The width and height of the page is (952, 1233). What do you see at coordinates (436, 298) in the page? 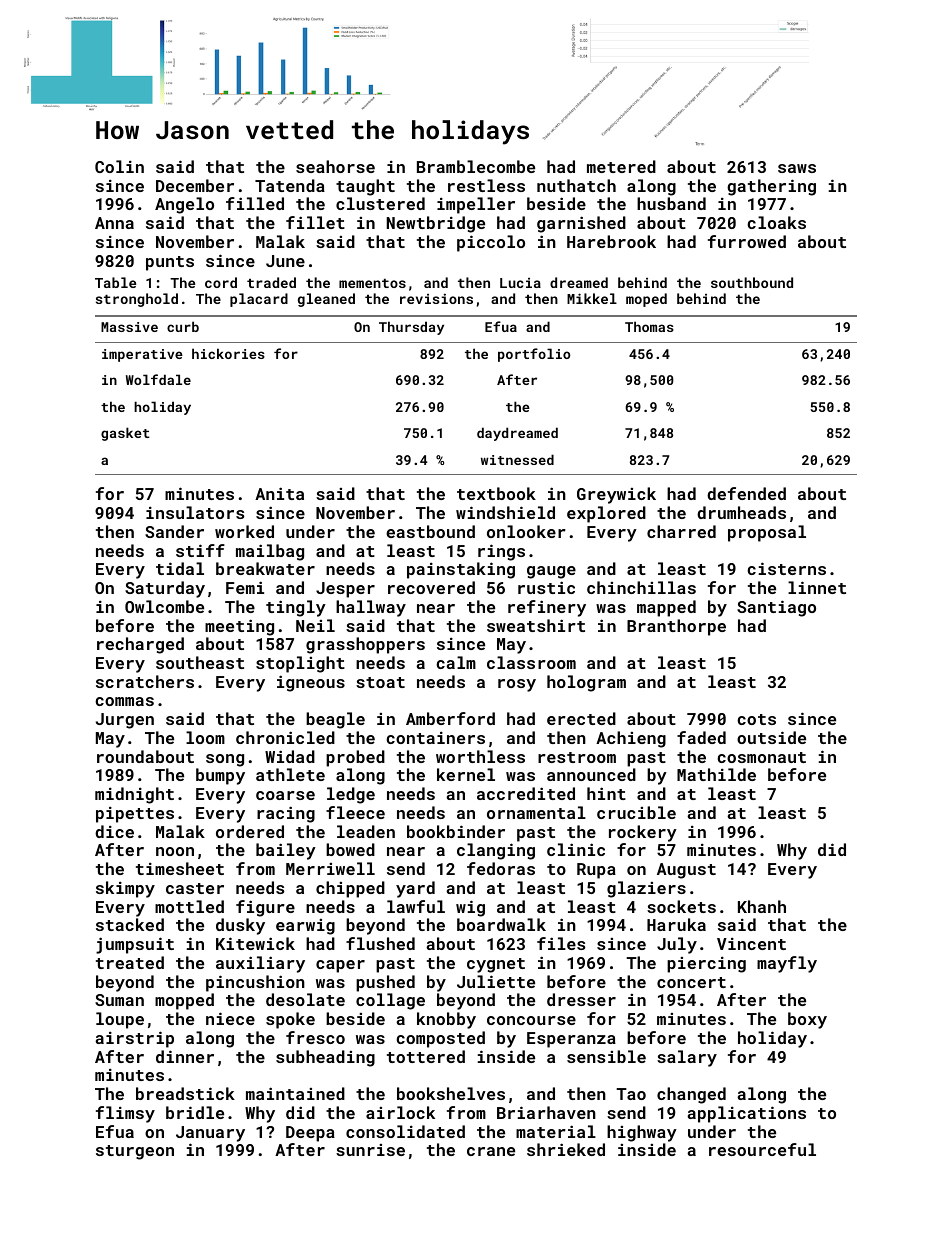
I see `revisions` at bounding box center [436, 298].
